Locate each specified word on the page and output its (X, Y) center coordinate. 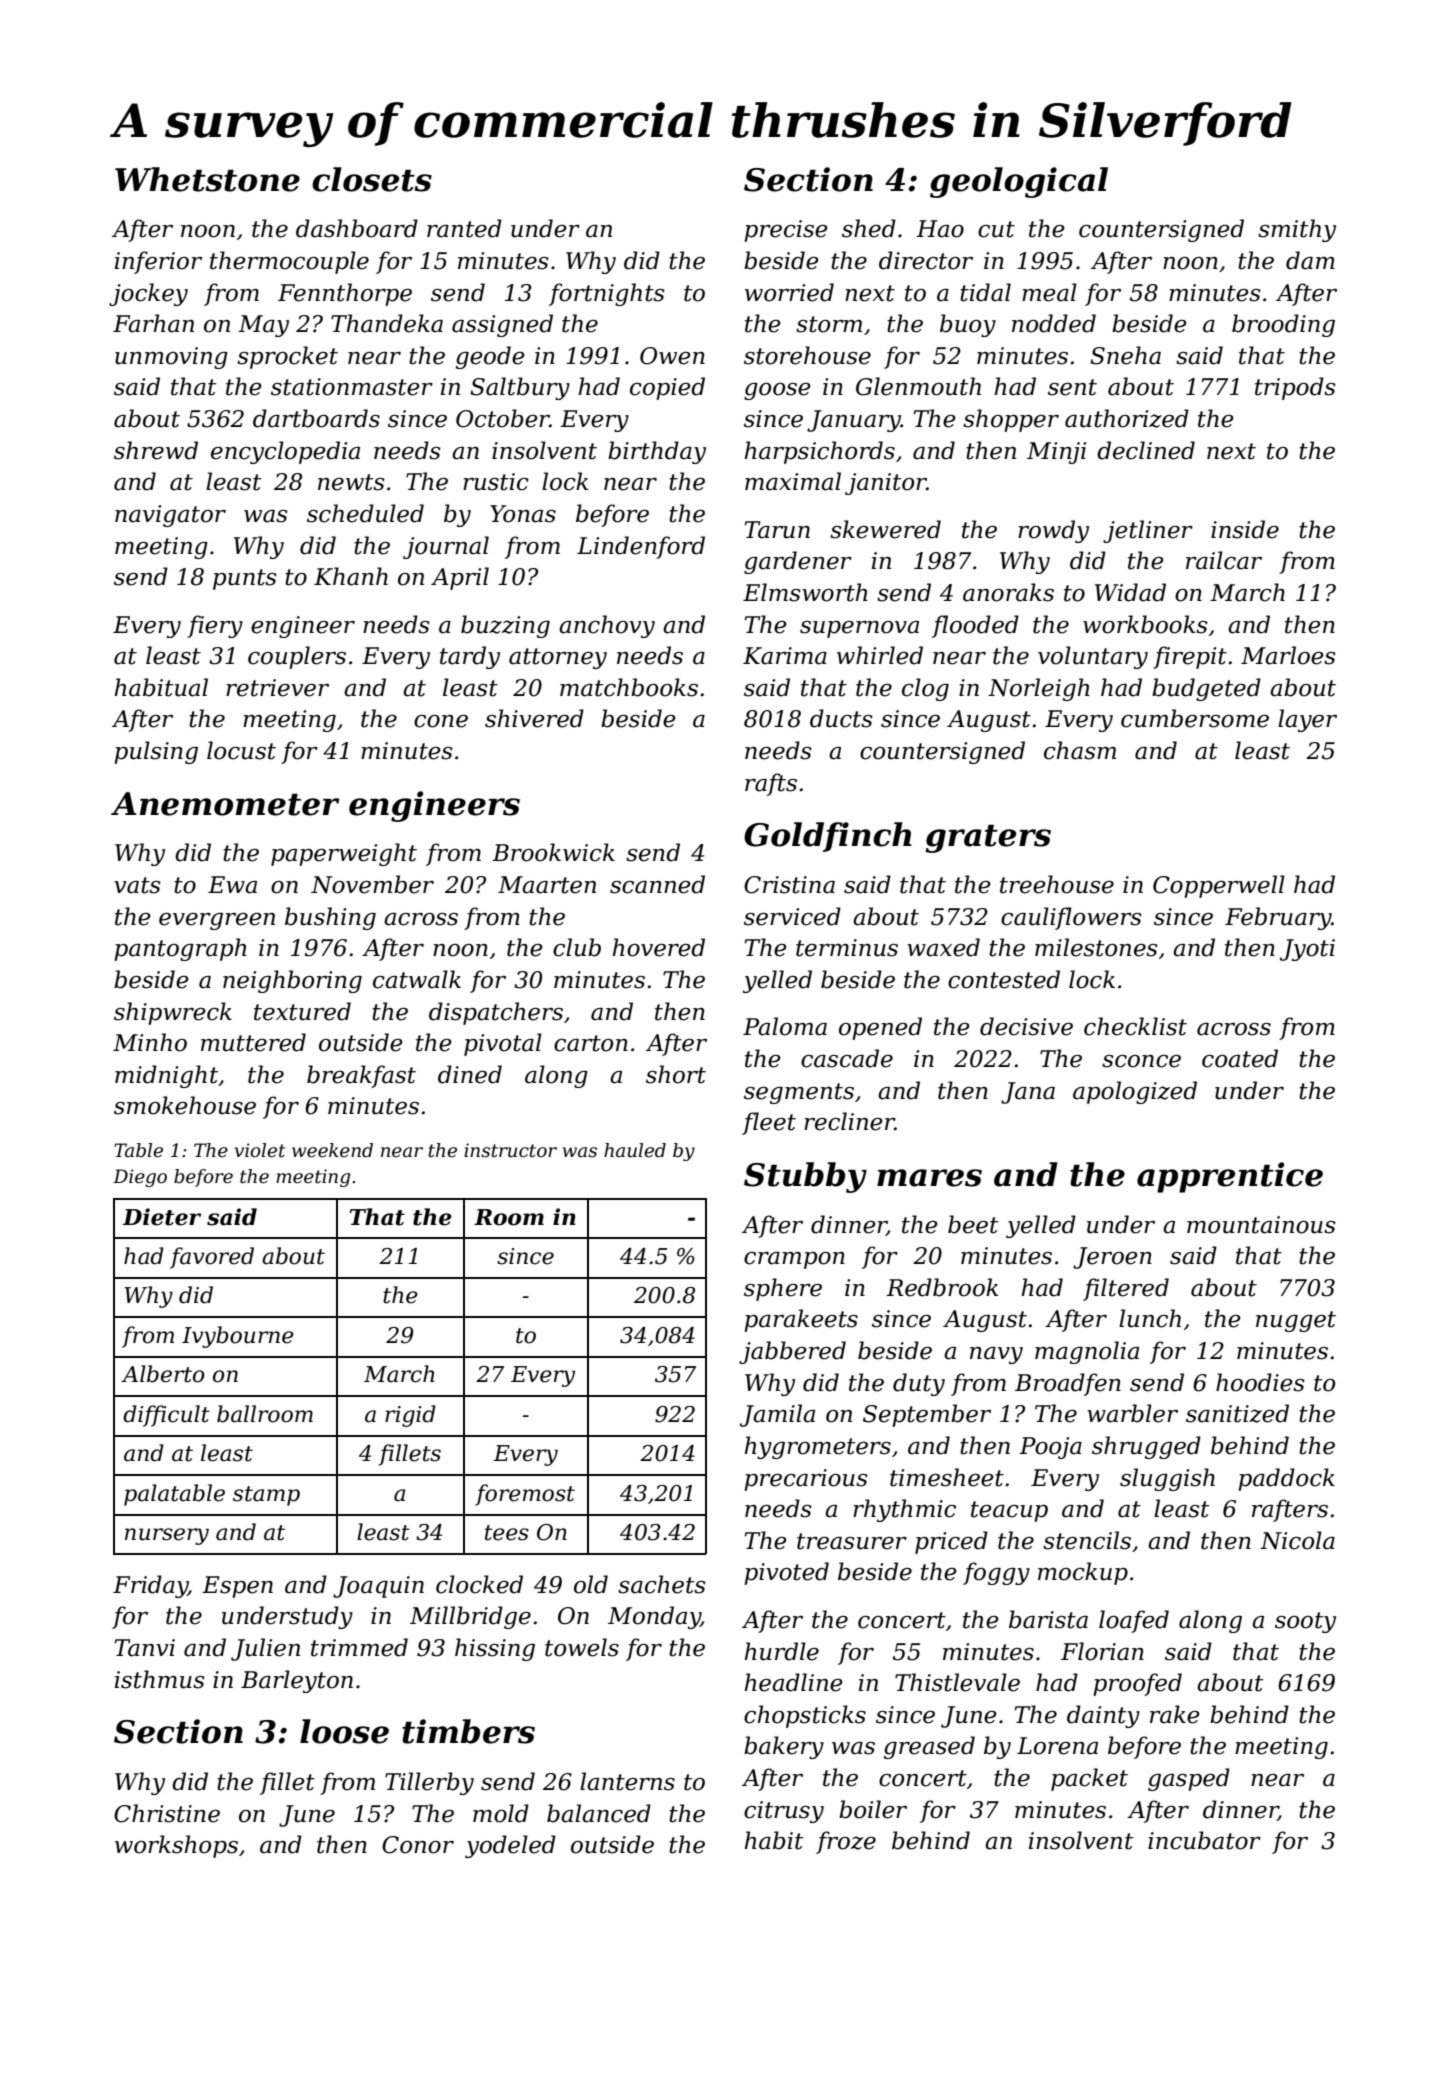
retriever (277, 688)
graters (988, 839)
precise (786, 231)
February (1278, 918)
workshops (176, 1846)
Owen (672, 356)
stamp (266, 1496)
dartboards (316, 418)
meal (1049, 292)
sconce (1141, 1061)
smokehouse (185, 1105)
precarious (806, 1480)
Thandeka (387, 323)
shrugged (1146, 1447)
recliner (849, 1121)
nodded (1054, 323)
